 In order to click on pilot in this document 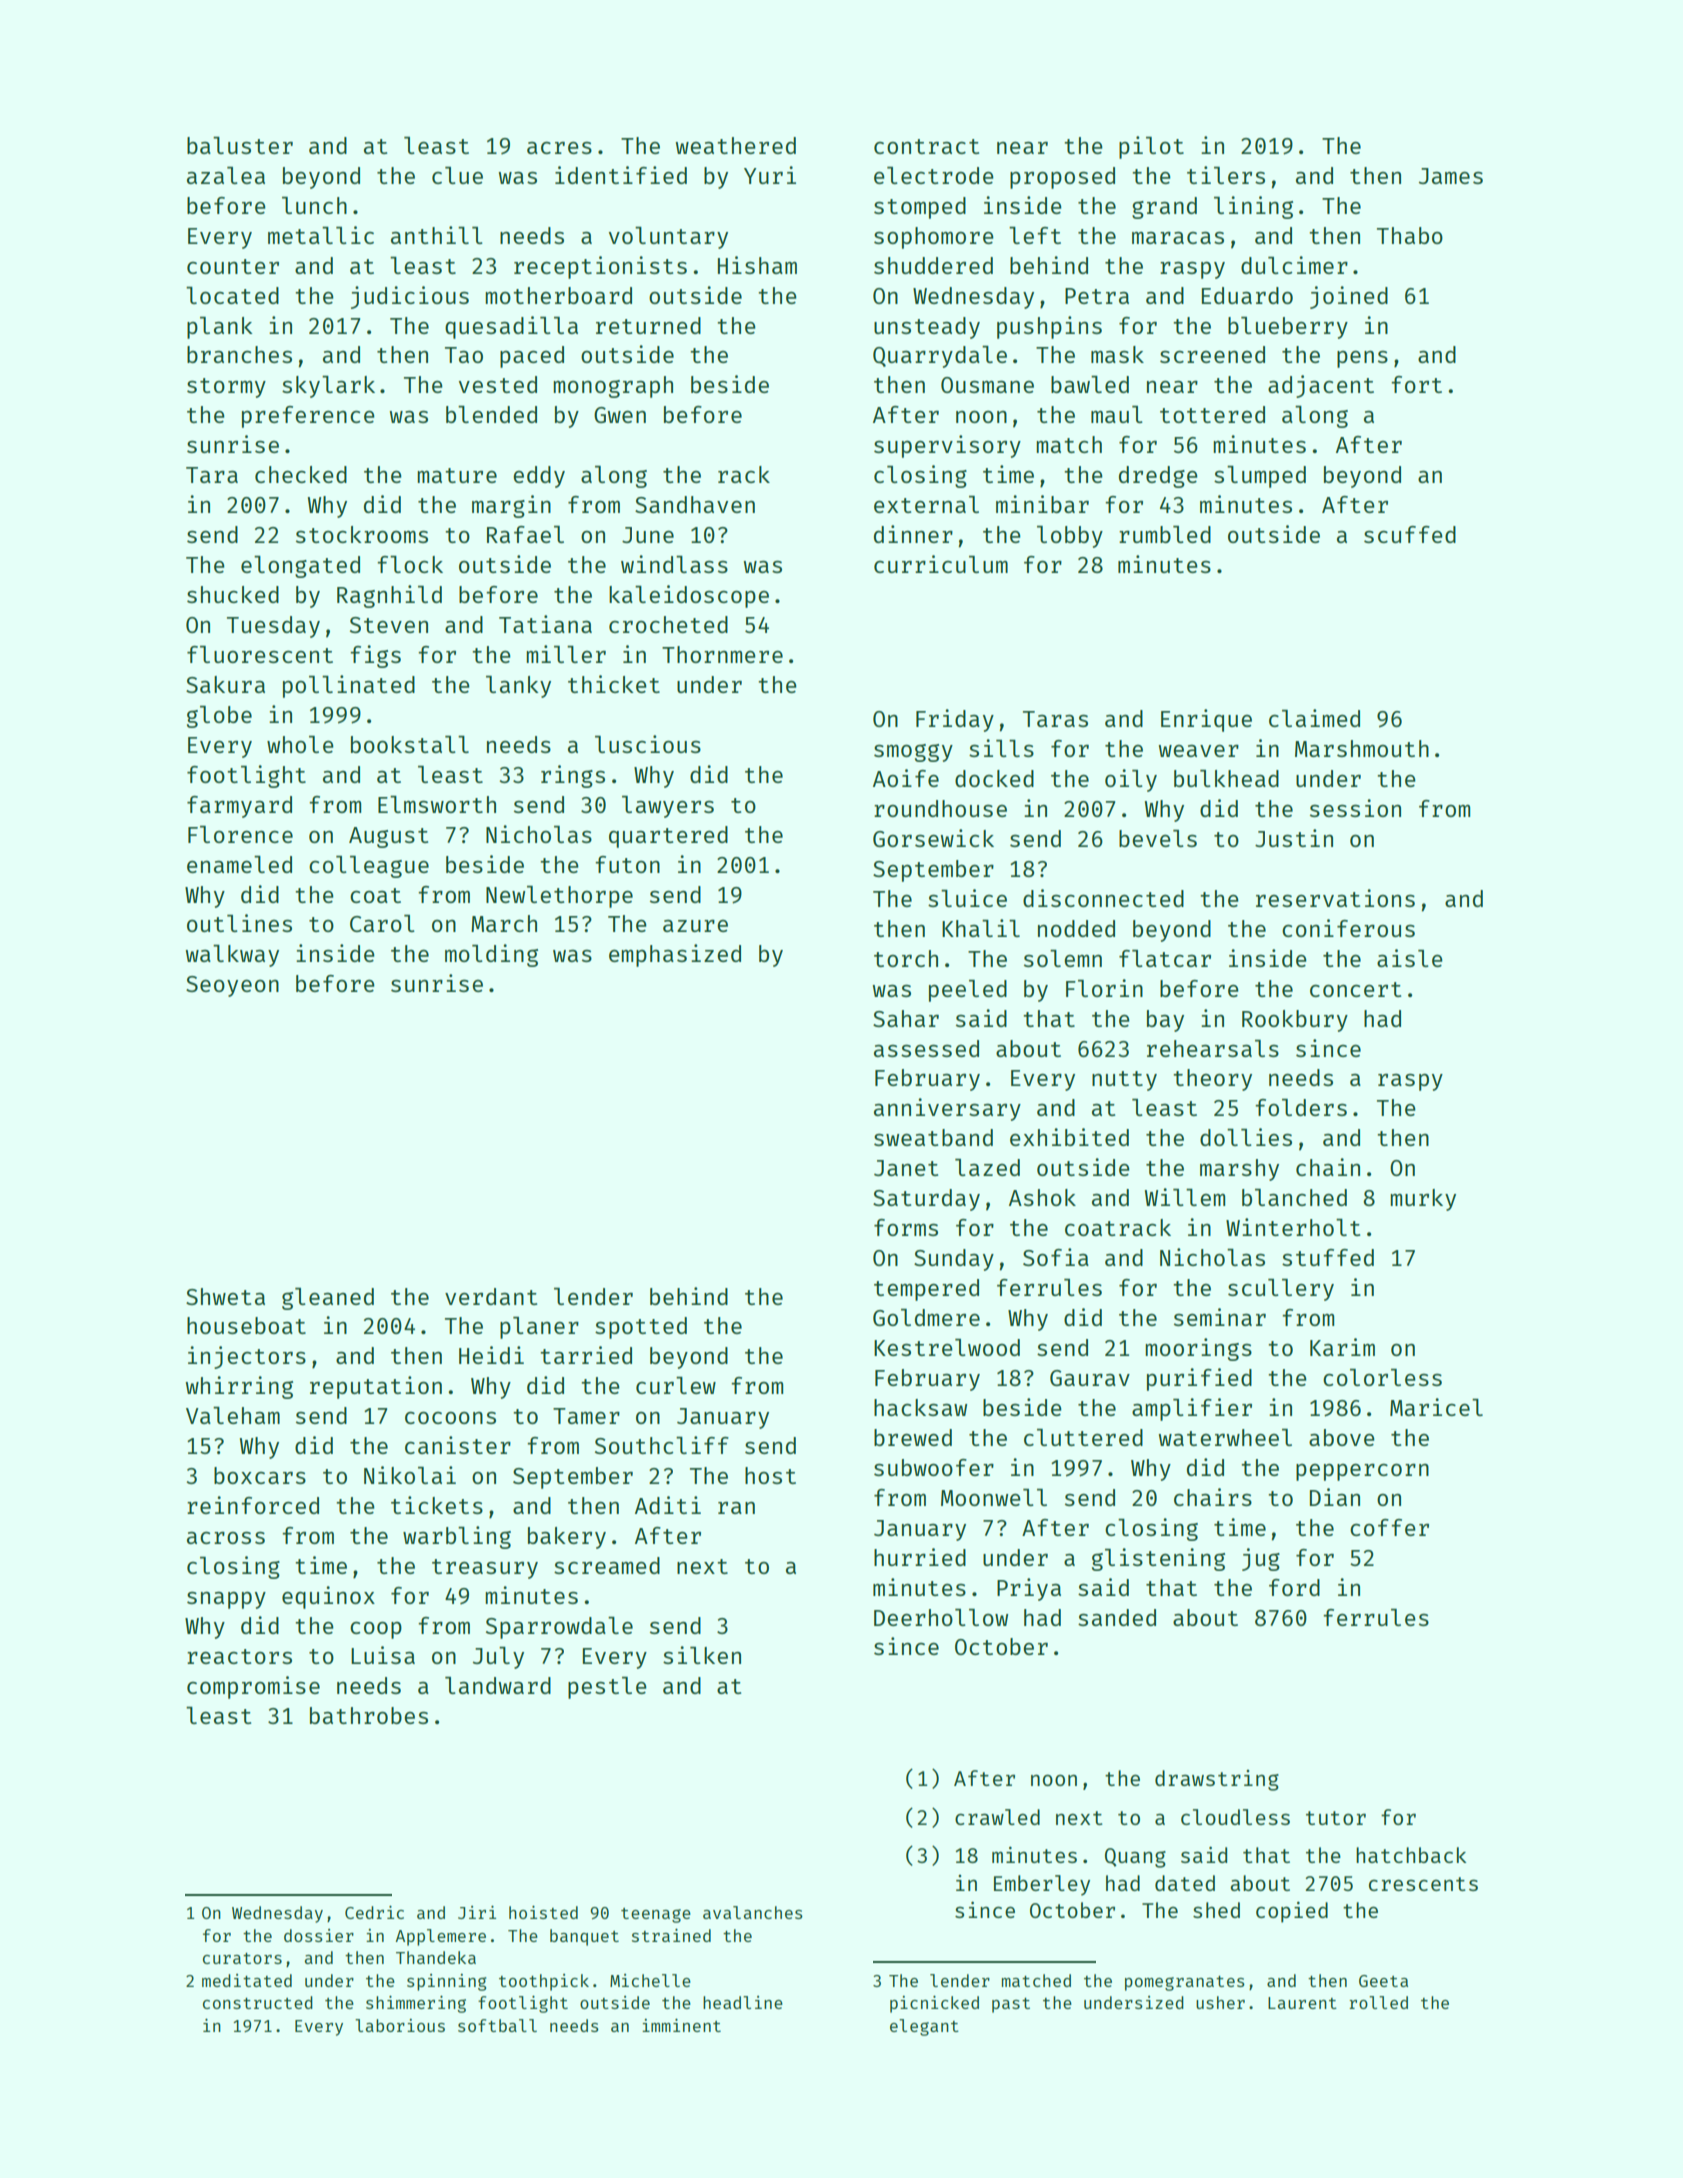, I will do `click(1151, 147)`.
